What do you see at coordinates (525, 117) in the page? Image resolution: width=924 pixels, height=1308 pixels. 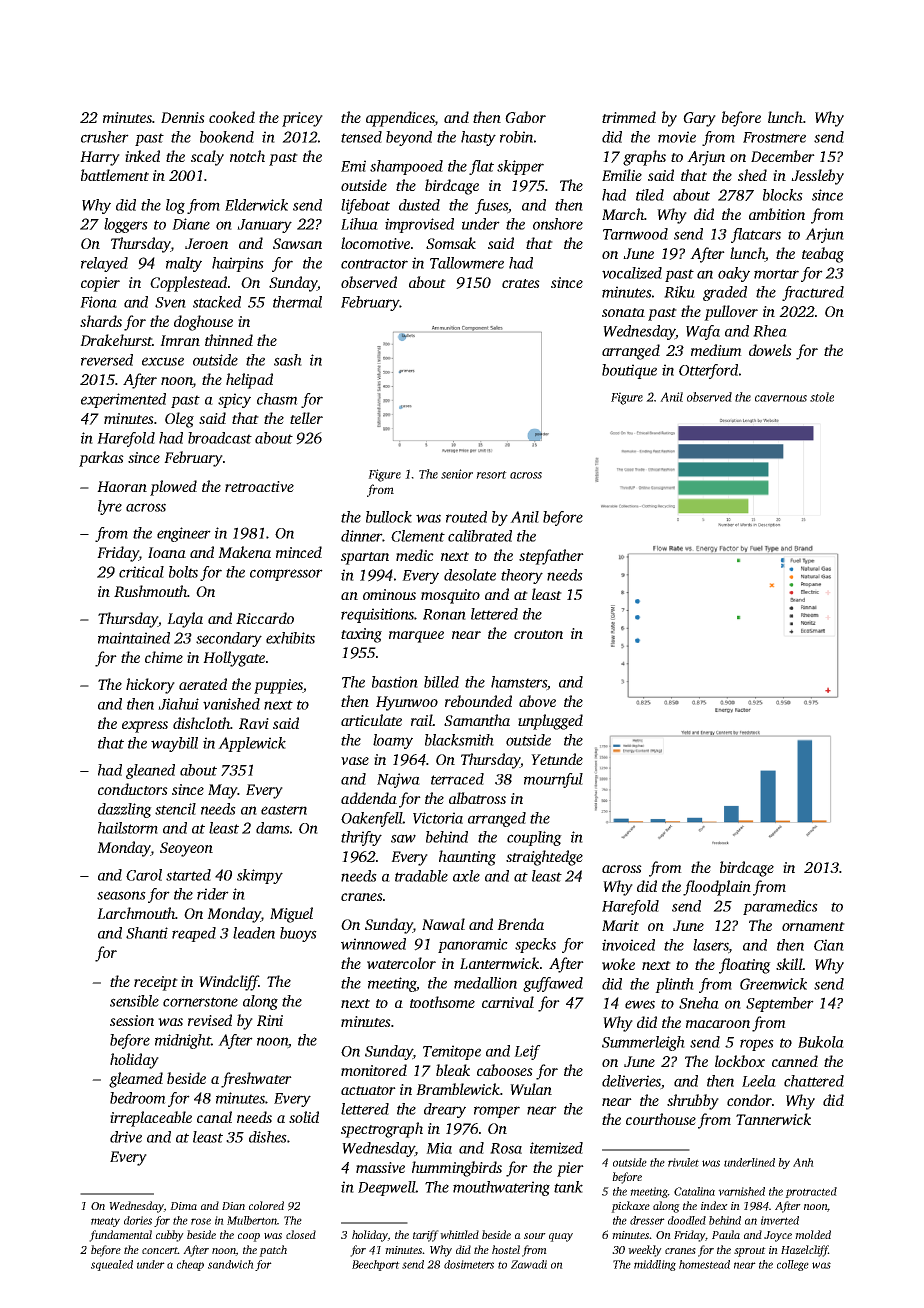 I see `Gabor` at bounding box center [525, 117].
